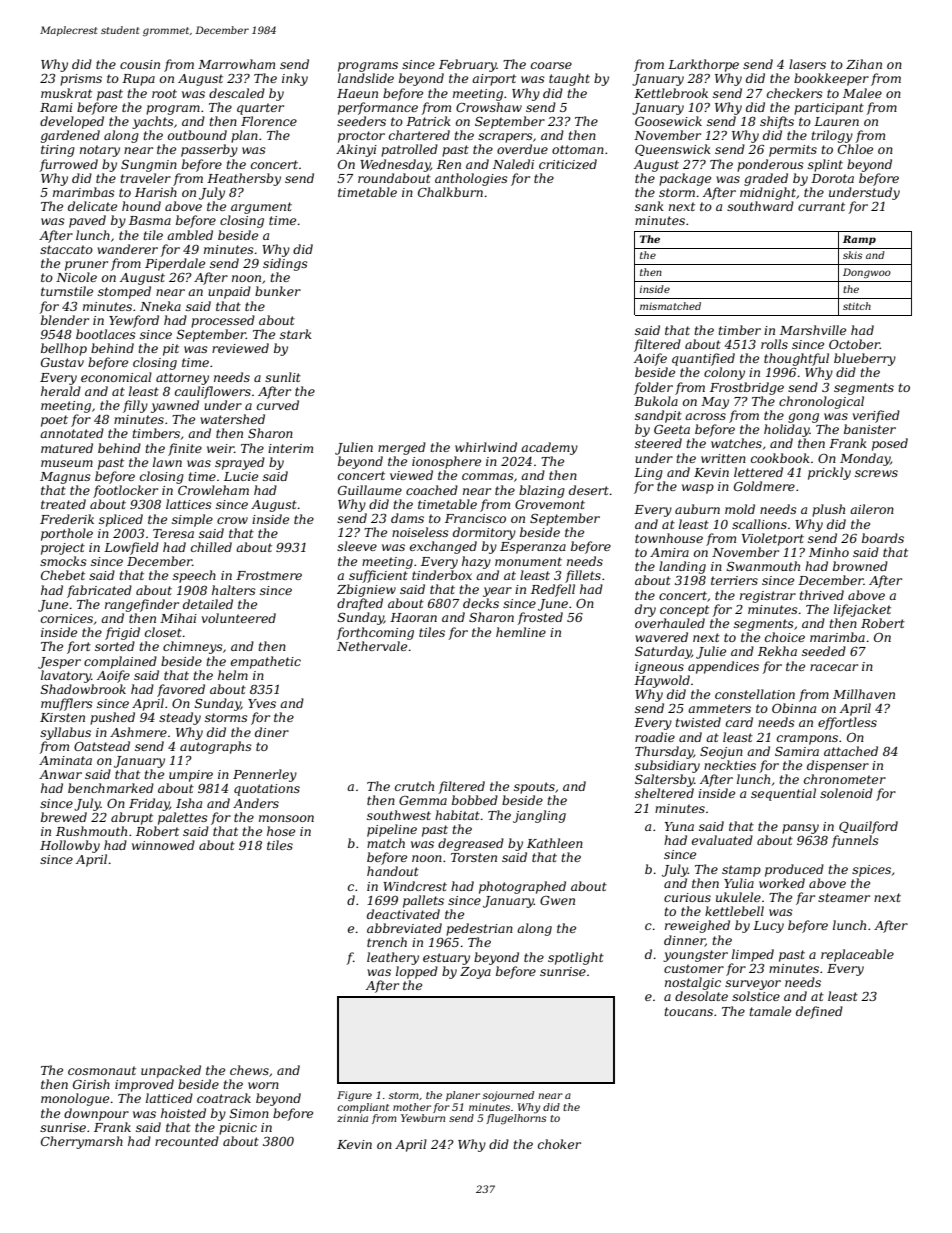 This screenshot has width=952, height=1233. What do you see at coordinates (838, 766) in the screenshot?
I see `dispenser` at bounding box center [838, 766].
